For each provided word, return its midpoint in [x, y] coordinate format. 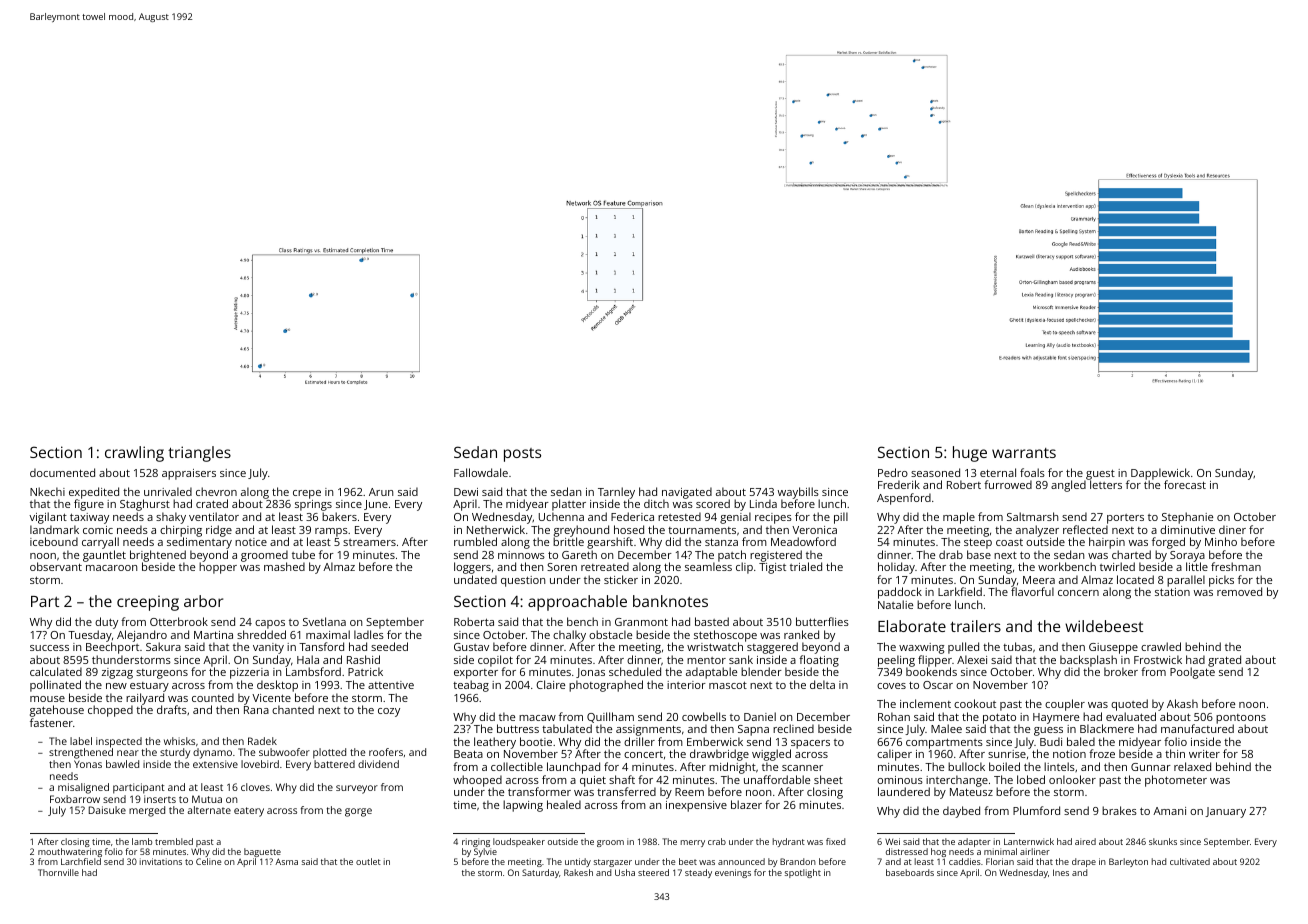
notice [251, 542]
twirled [1117, 566]
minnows [521, 555]
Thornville [58, 872]
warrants [1024, 453]
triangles [199, 454]
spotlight [803, 873]
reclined [793, 728]
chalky [569, 636]
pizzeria [249, 673]
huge [970, 454]
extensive [215, 764]
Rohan [894, 716]
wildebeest [1104, 626]
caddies [965, 861]
